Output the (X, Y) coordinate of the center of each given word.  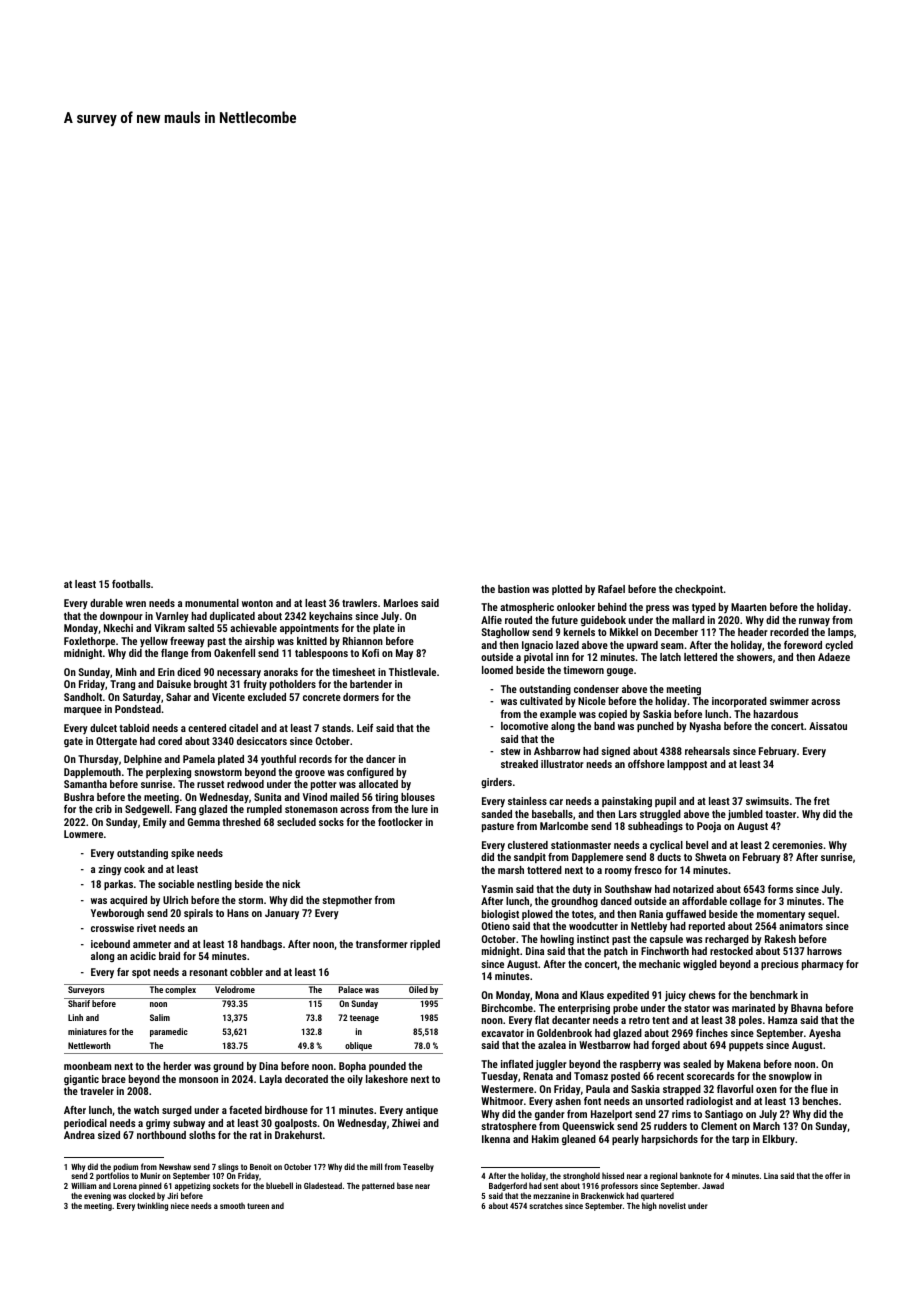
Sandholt (83, 697)
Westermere (507, 1089)
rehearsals (707, 751)
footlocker (400, 822)
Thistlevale (412, 672)
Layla (271, 1080)
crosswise (112, 928)
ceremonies (797, 845)
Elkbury (779, 1140)
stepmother (347, 901)
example (558, 715)
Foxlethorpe (89, 642)
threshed (241, 822)
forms (780, 889)
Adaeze (834, 657)
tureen (258, 1206)
